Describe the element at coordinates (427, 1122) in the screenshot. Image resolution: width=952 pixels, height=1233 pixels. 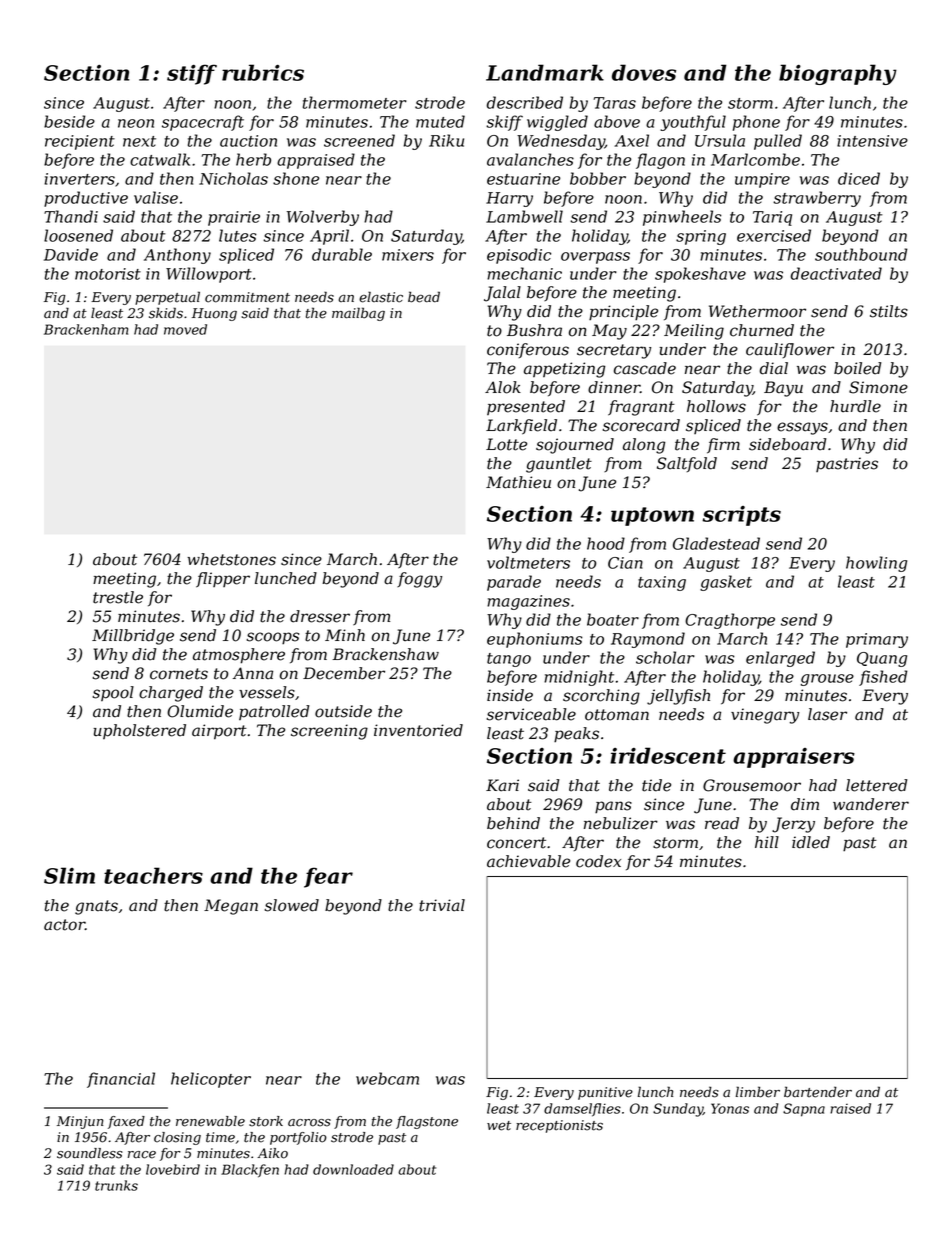
I see `flagstone` at that location.
